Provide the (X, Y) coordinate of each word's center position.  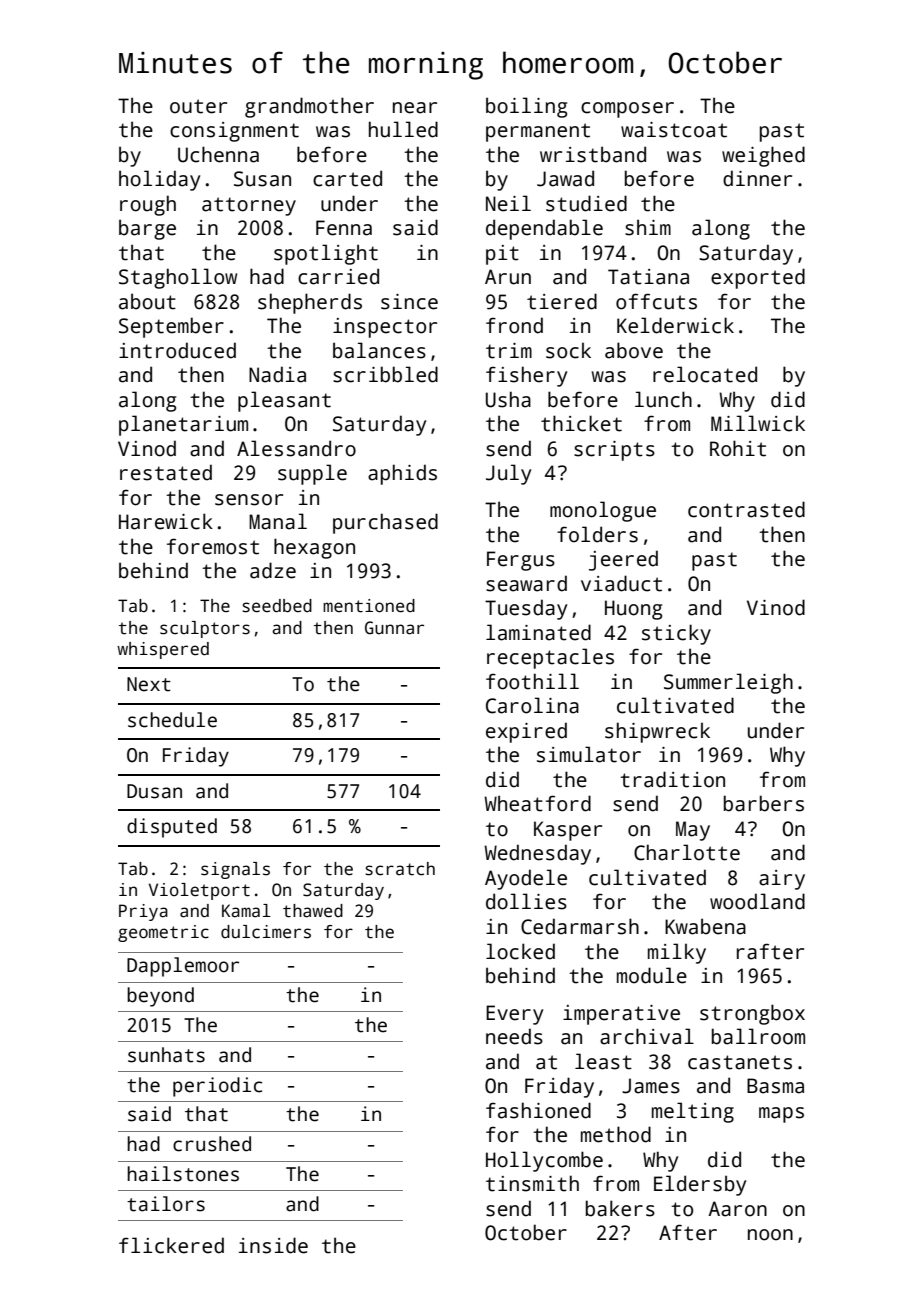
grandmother (309, 107)
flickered (171, 1245)
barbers (764, 803)
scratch (400, 869)
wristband (593, 154)
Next (149, 684)
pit (502, 255)
